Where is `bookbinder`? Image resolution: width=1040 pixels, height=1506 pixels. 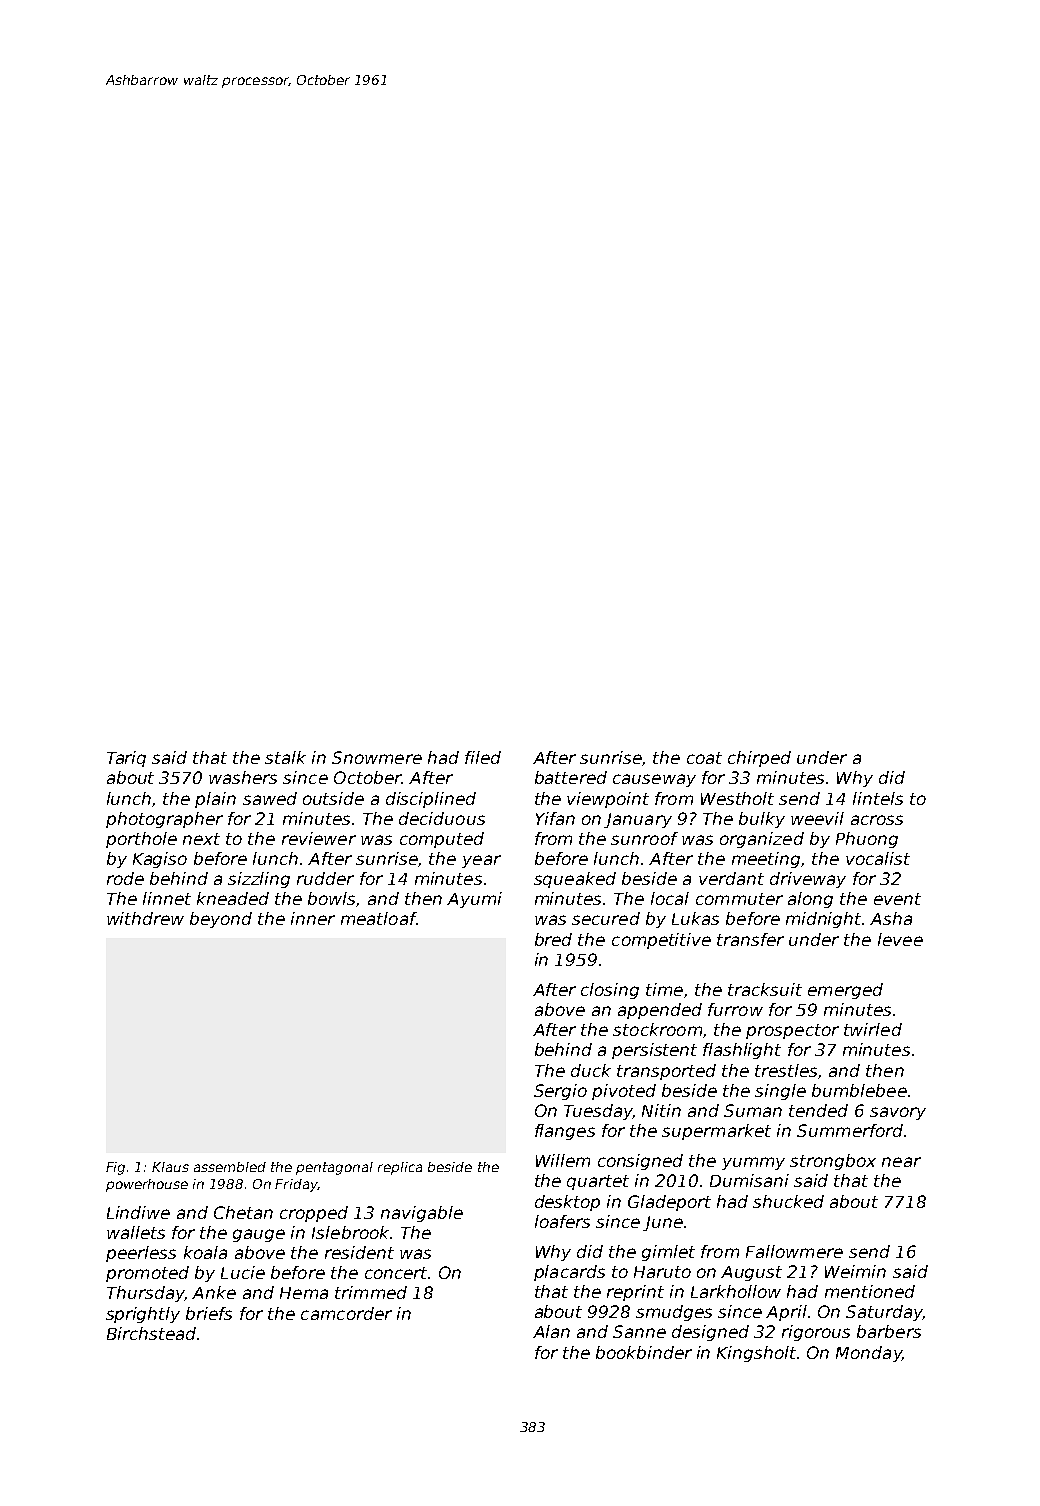 bookbinder is located at coordinates (644, 1352).
